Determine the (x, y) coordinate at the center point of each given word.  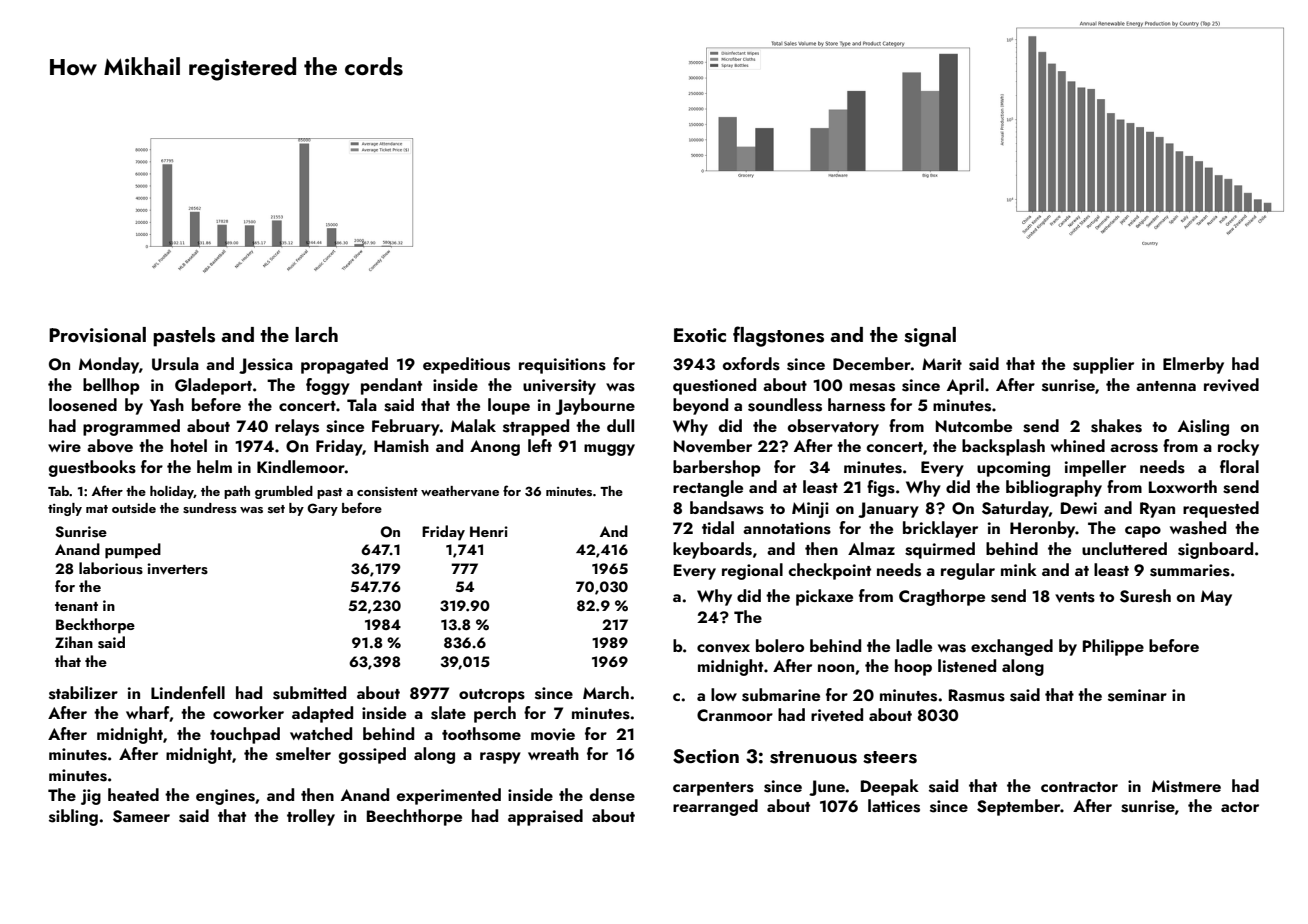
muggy (609, 450)
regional (752, 571)
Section (706, 756)
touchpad (245, 735)
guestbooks (92, 468)
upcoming (1013, 469)
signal (930, 337)
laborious (111, 568)
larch (316, 334)
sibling (73, 817)
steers (890, 757)
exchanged (1012, 647)
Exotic (700, 335)
